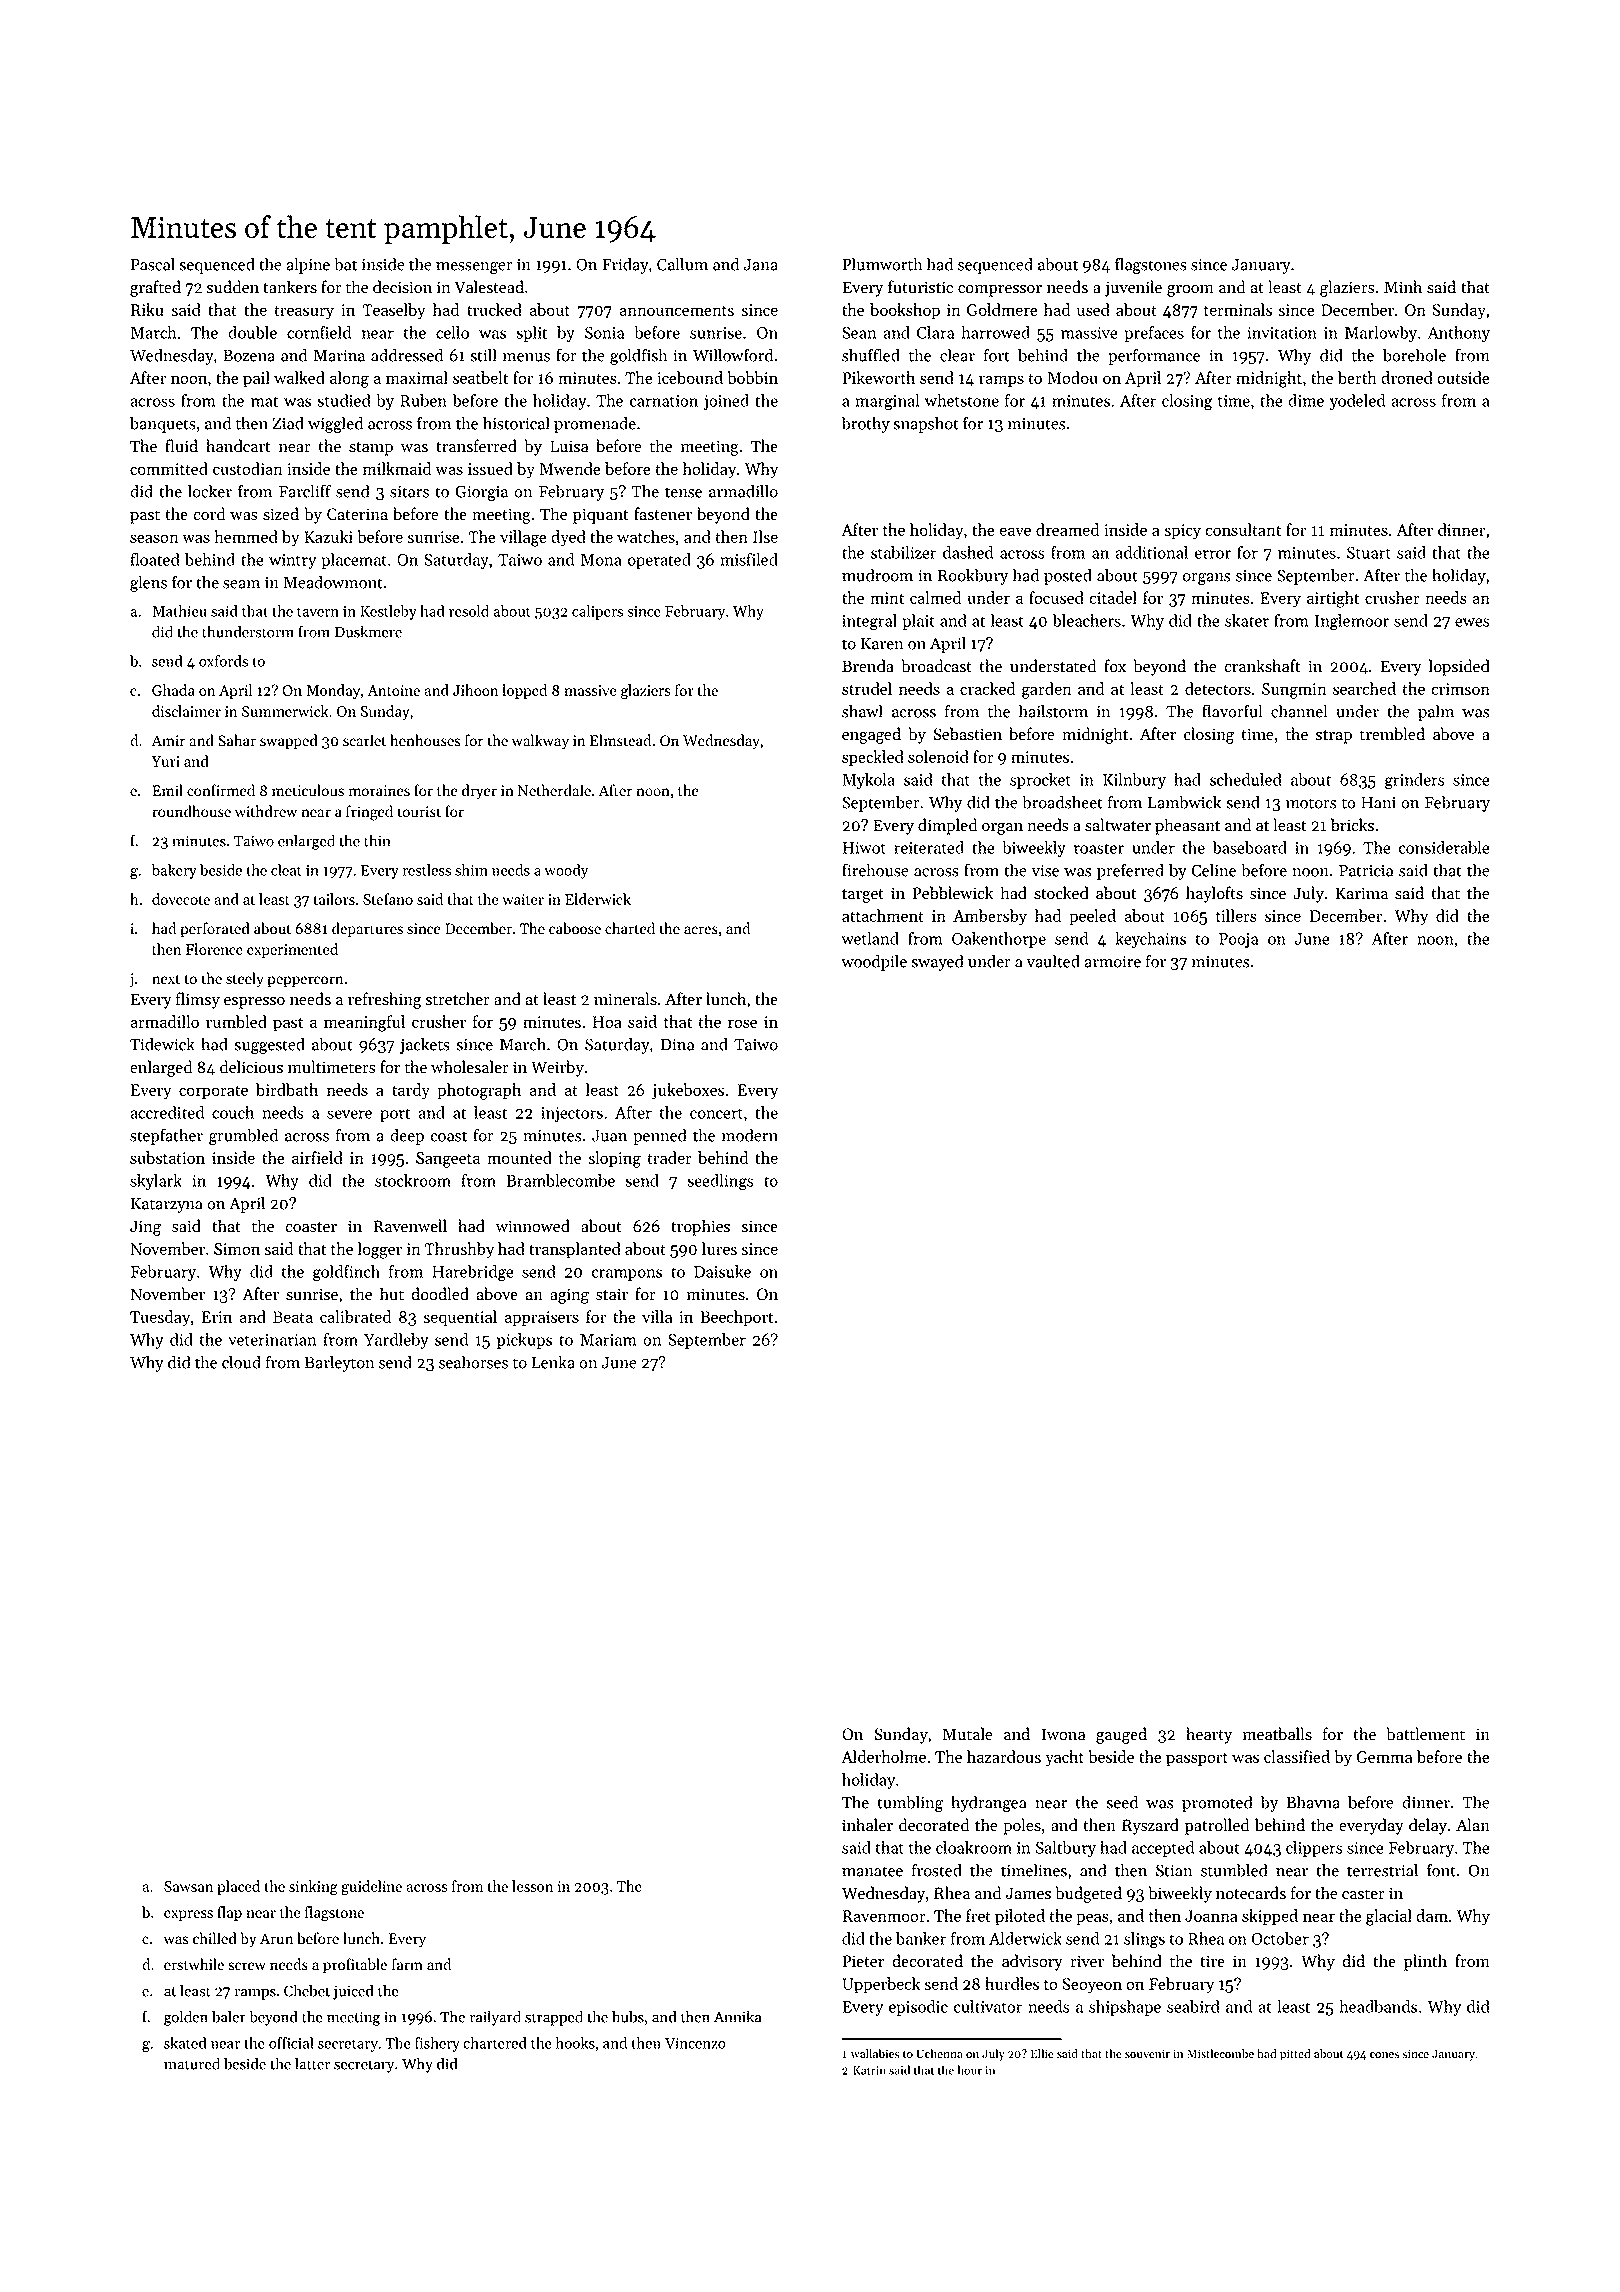 This image has height=2292, width=1620. What do you see at coordinates (1211, 1916) in the image?
I see `Joanna` at bounding box center [1211, 1916].
